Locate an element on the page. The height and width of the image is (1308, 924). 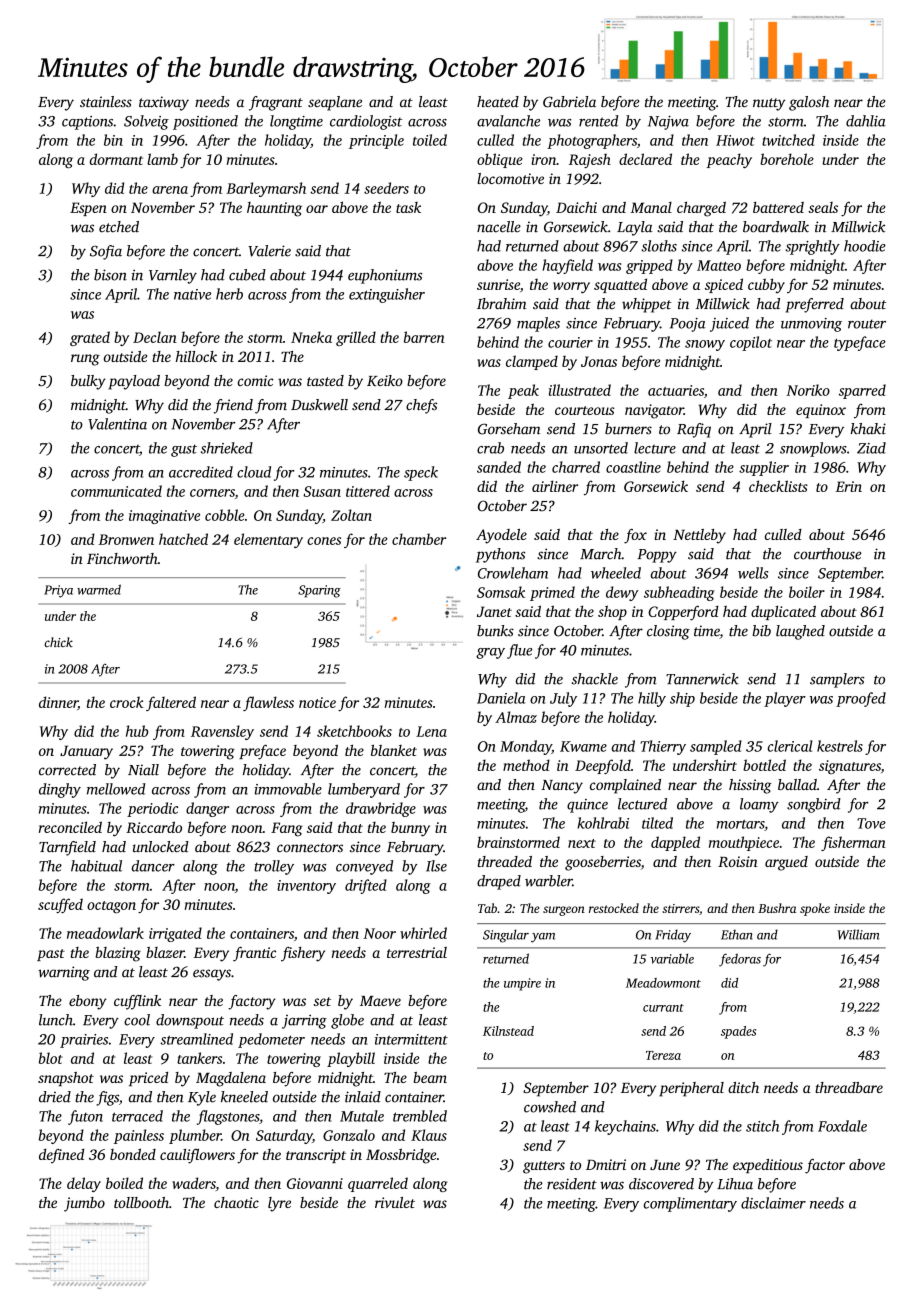
waders is located at coordinates (194, 1183).
